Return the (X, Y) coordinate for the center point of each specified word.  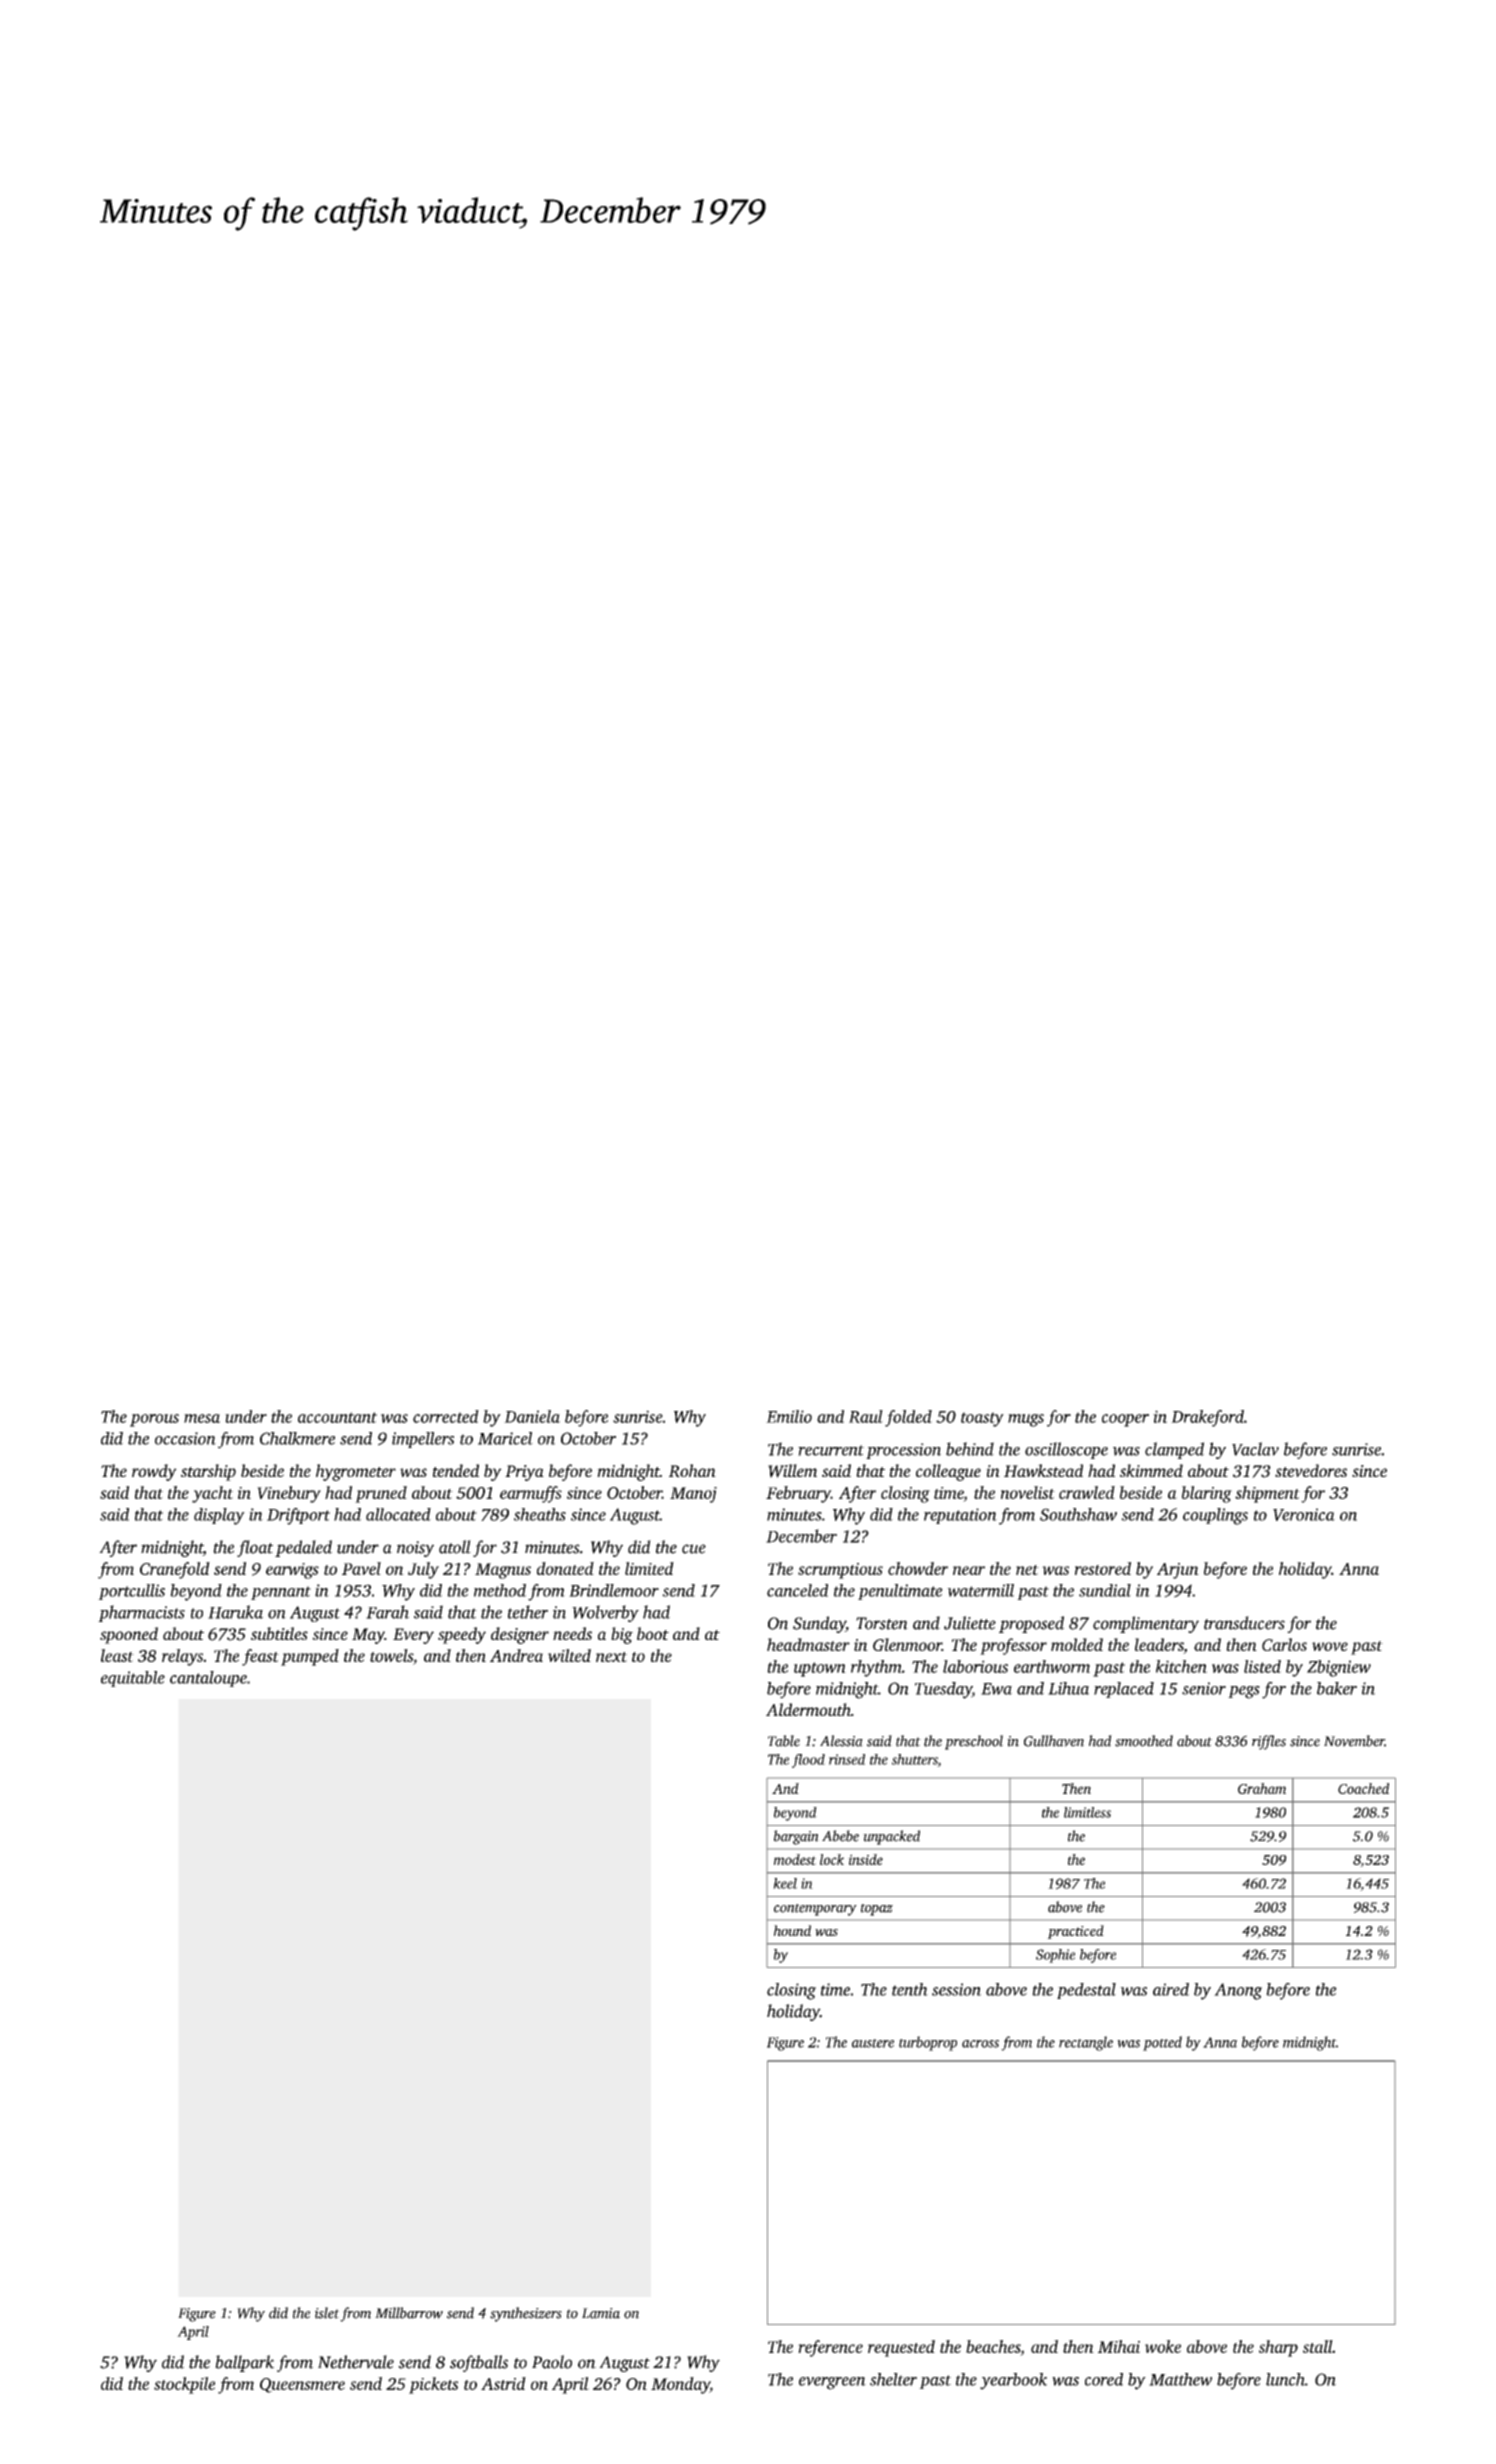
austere (873, 2043)
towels (391, 1655)
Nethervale (356, 2362)
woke (1163, 2346)
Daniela (532, 1416)
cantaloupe (208, 1679)
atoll (455, 1547)
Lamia (601, 2313)
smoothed (1144, 1741)
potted (1162, 2043)
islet (327, 2313)
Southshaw (1078, 1514)
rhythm (876, 1668)
